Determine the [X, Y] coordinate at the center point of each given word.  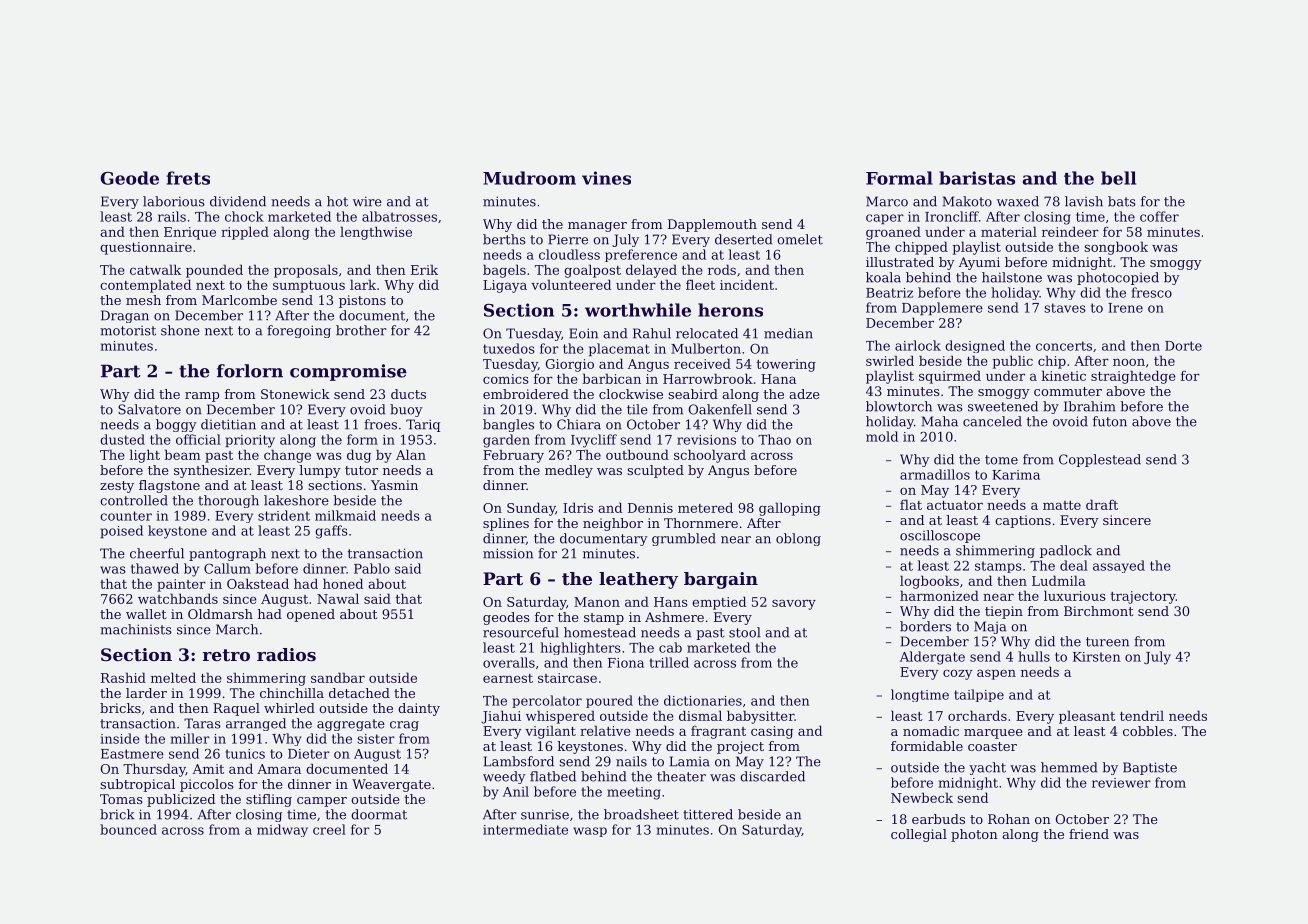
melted [173, 677]
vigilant [550, 732]
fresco [1151, 292]
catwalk [155, 269]
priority [250, 441]
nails [631, 761]
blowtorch [899, 406]
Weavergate [391, 785]
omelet [800, 239]
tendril [1142, 715]
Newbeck [922, 797]
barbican [611, 378]
